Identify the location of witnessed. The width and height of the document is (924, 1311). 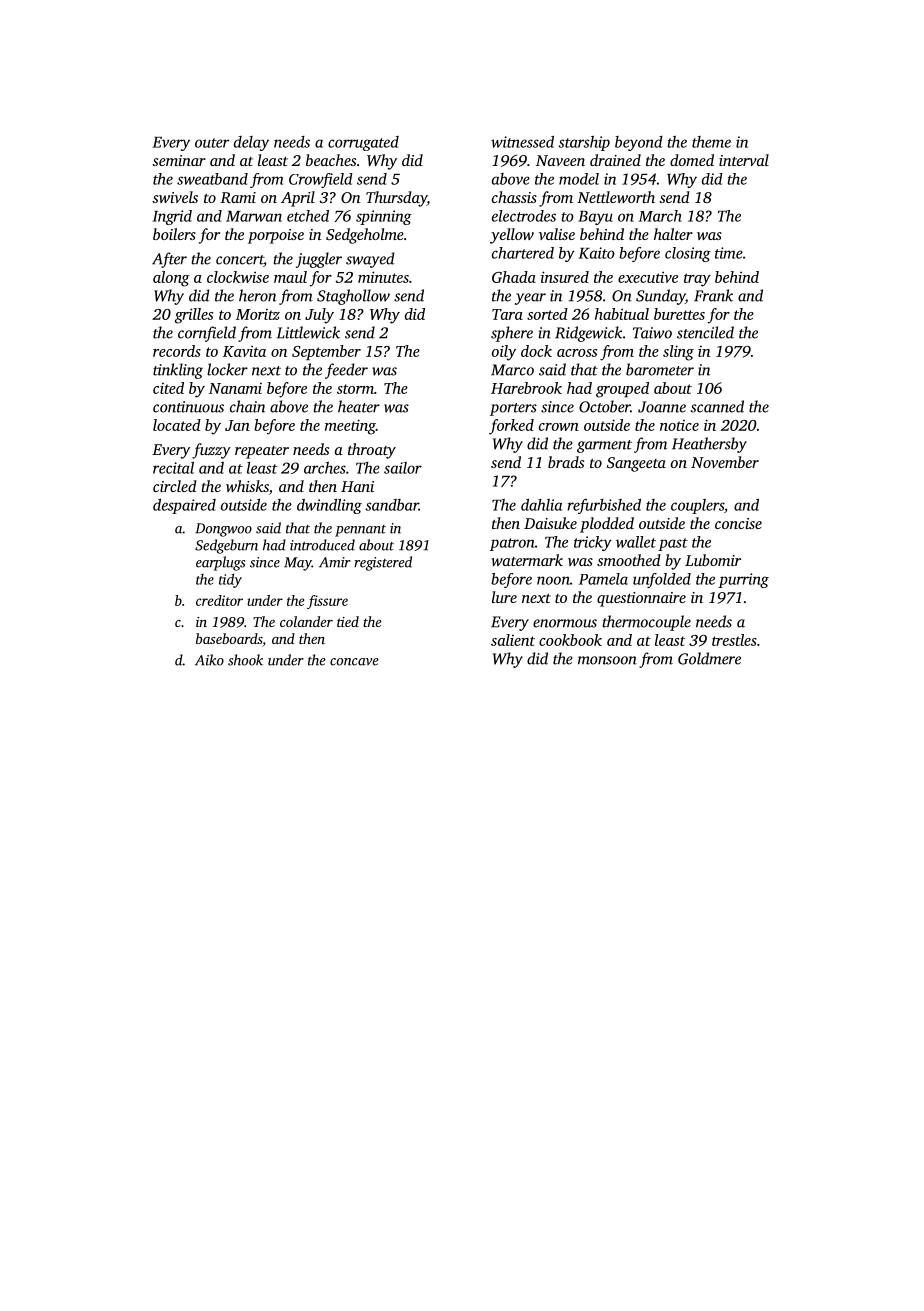
(522, 142).
